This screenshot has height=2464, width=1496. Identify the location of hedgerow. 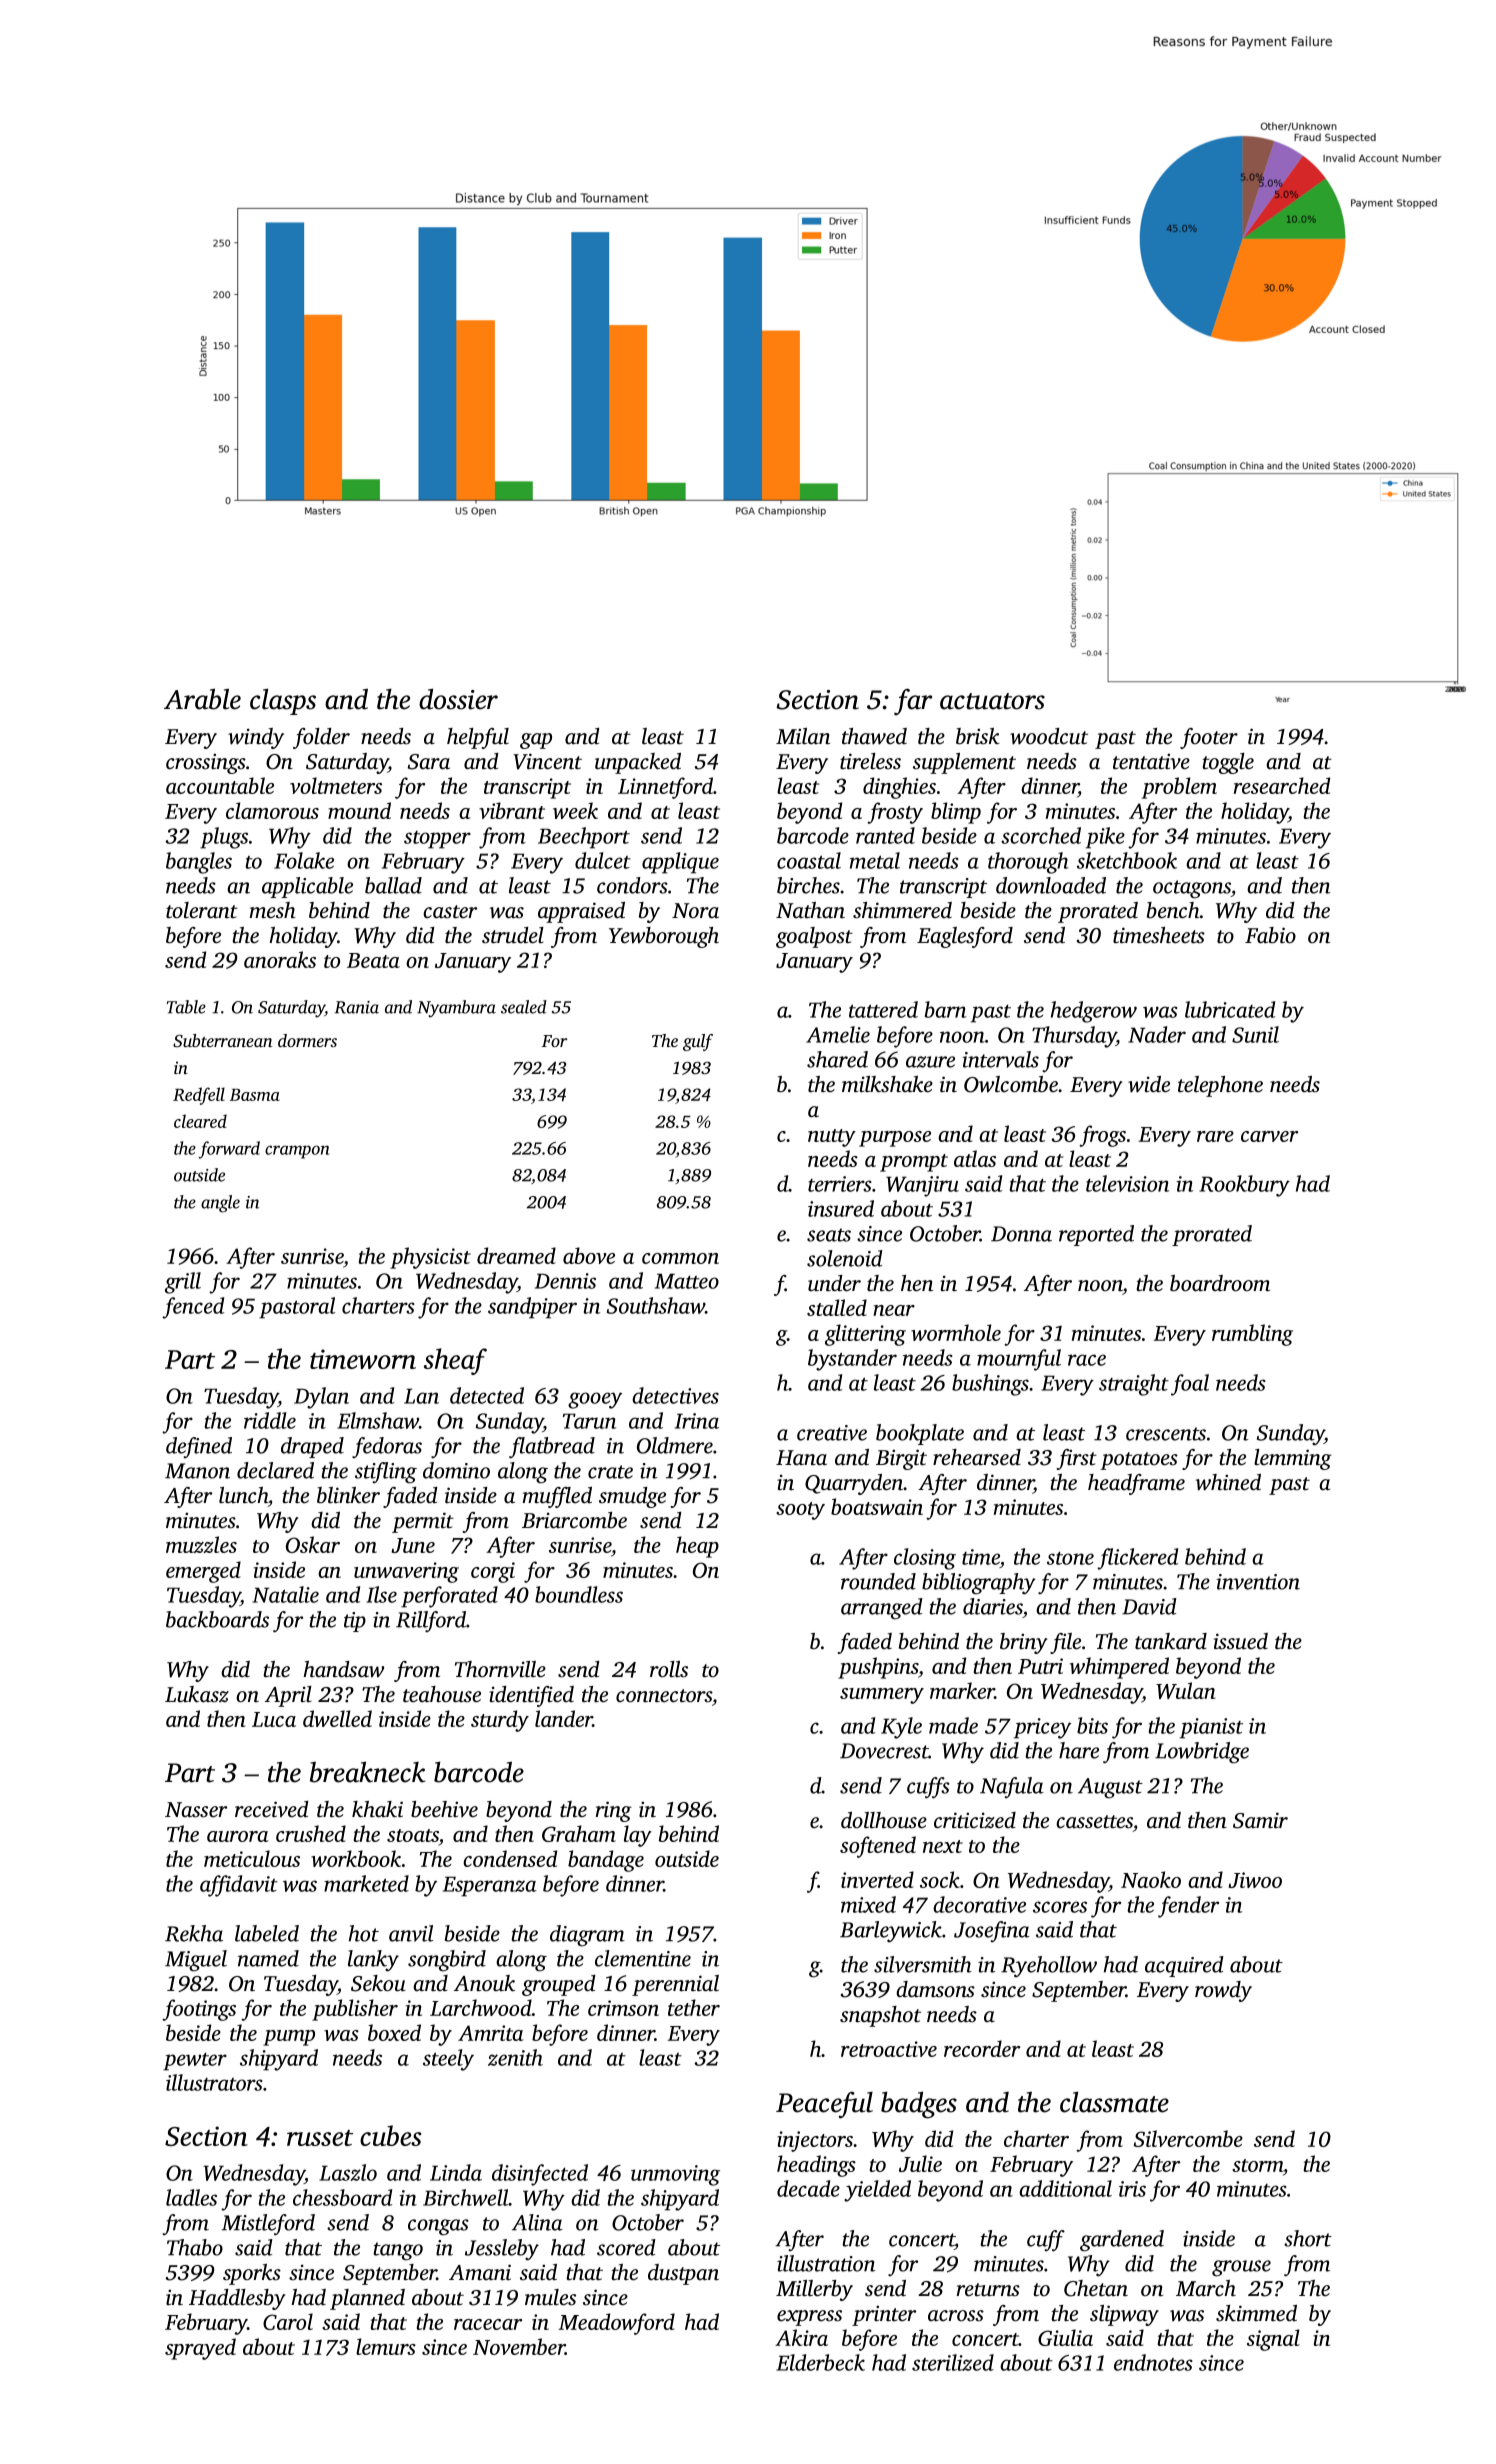
(1094, 1012).
